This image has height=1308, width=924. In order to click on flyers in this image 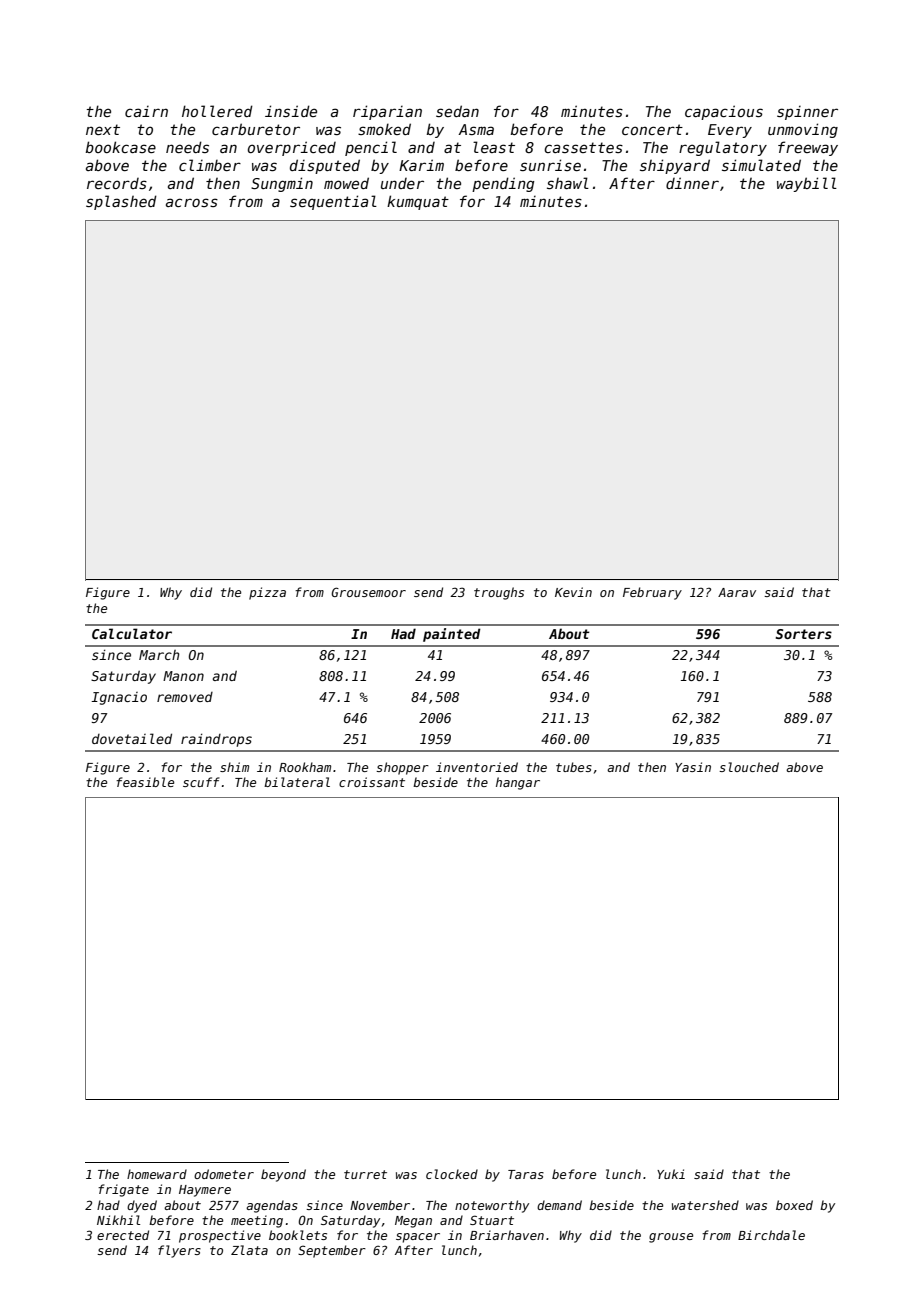, I will do `click(179, 1251)`.
